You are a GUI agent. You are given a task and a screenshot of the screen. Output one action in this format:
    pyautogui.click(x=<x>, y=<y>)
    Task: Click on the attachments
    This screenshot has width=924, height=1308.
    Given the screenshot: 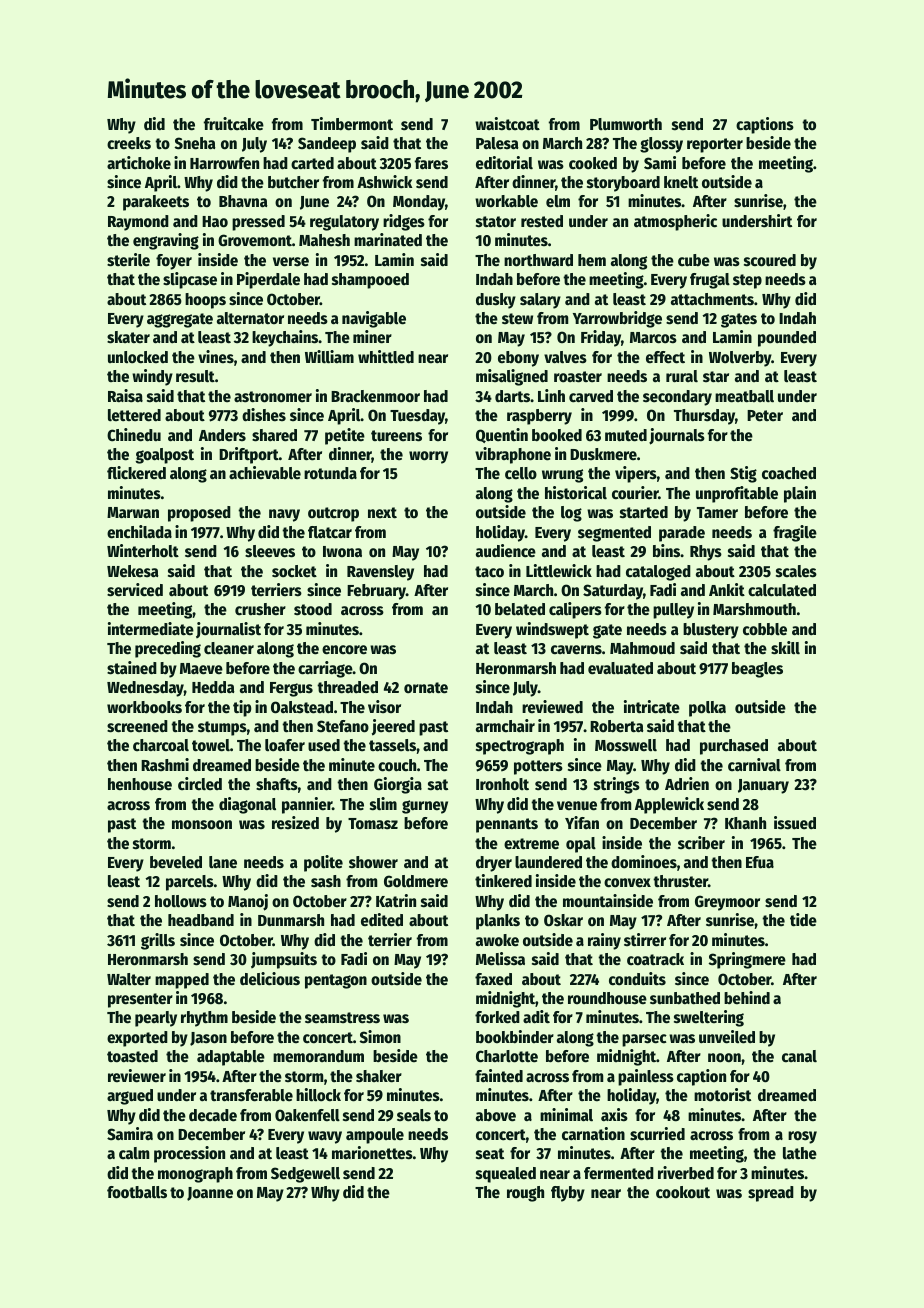 What is the action you would take?
    pyautogui.click(x=712, y=299)
